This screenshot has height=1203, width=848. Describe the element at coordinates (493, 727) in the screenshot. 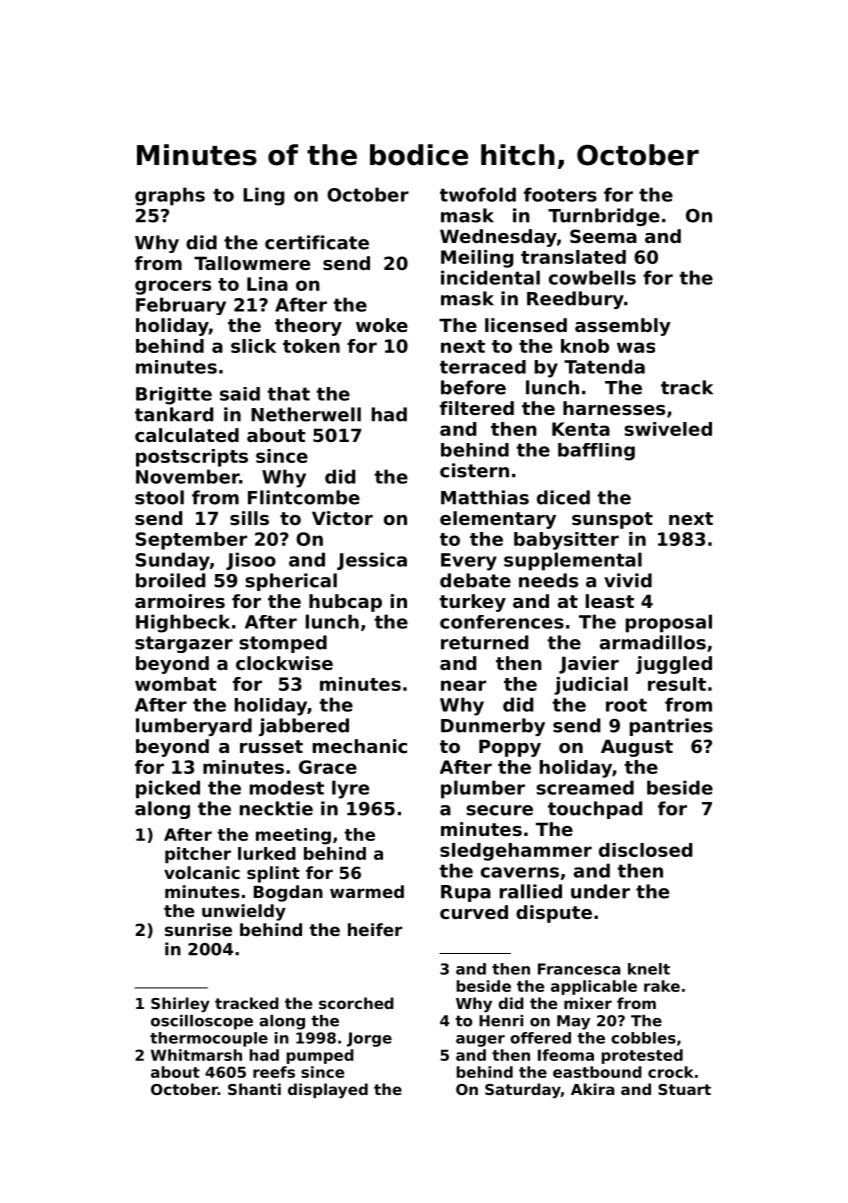

I see `Dunmerby` at that location.
